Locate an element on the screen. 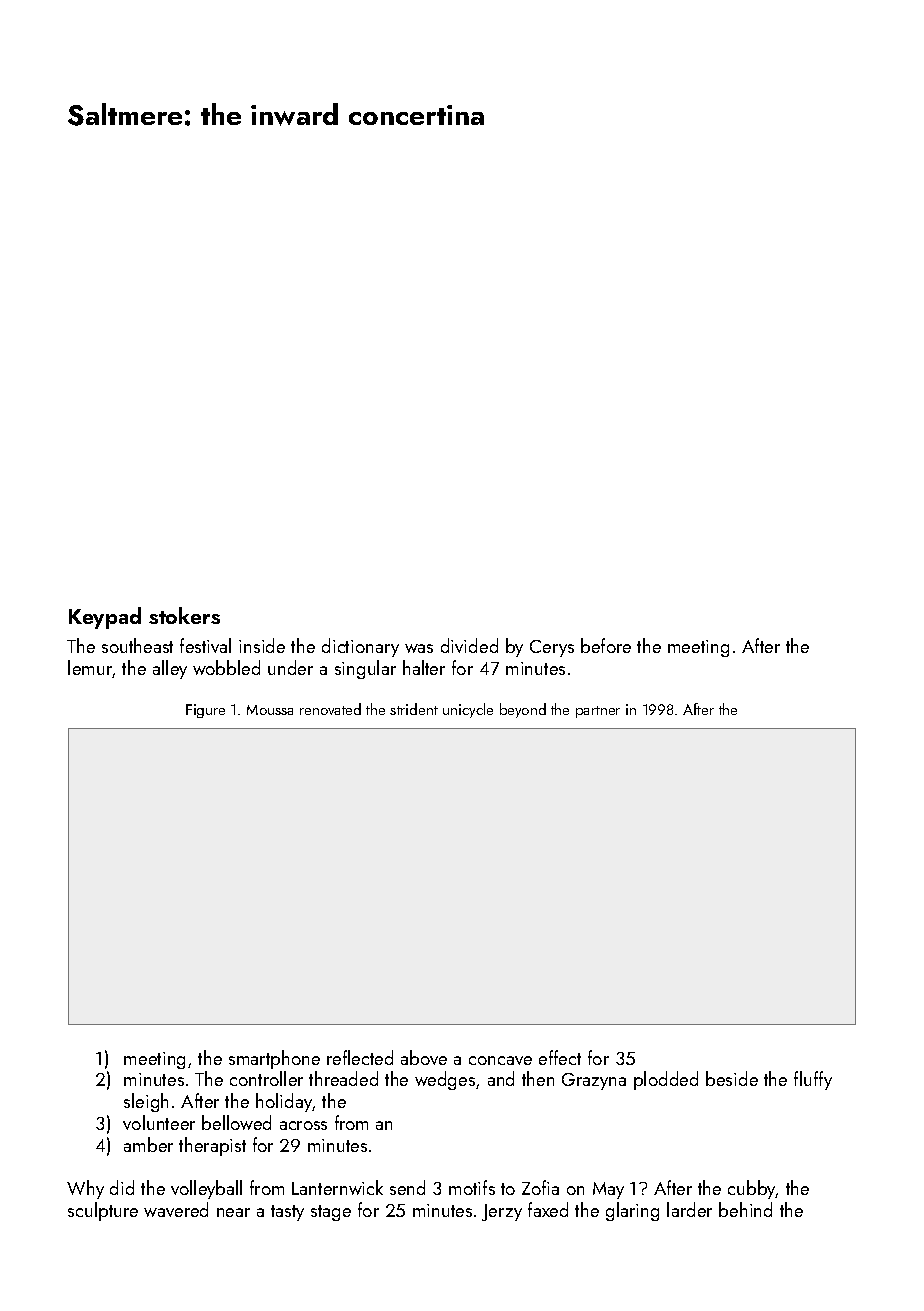 The height and width of the screenshot is (1311, 924). lemur is located at coordinates (90, 669).
